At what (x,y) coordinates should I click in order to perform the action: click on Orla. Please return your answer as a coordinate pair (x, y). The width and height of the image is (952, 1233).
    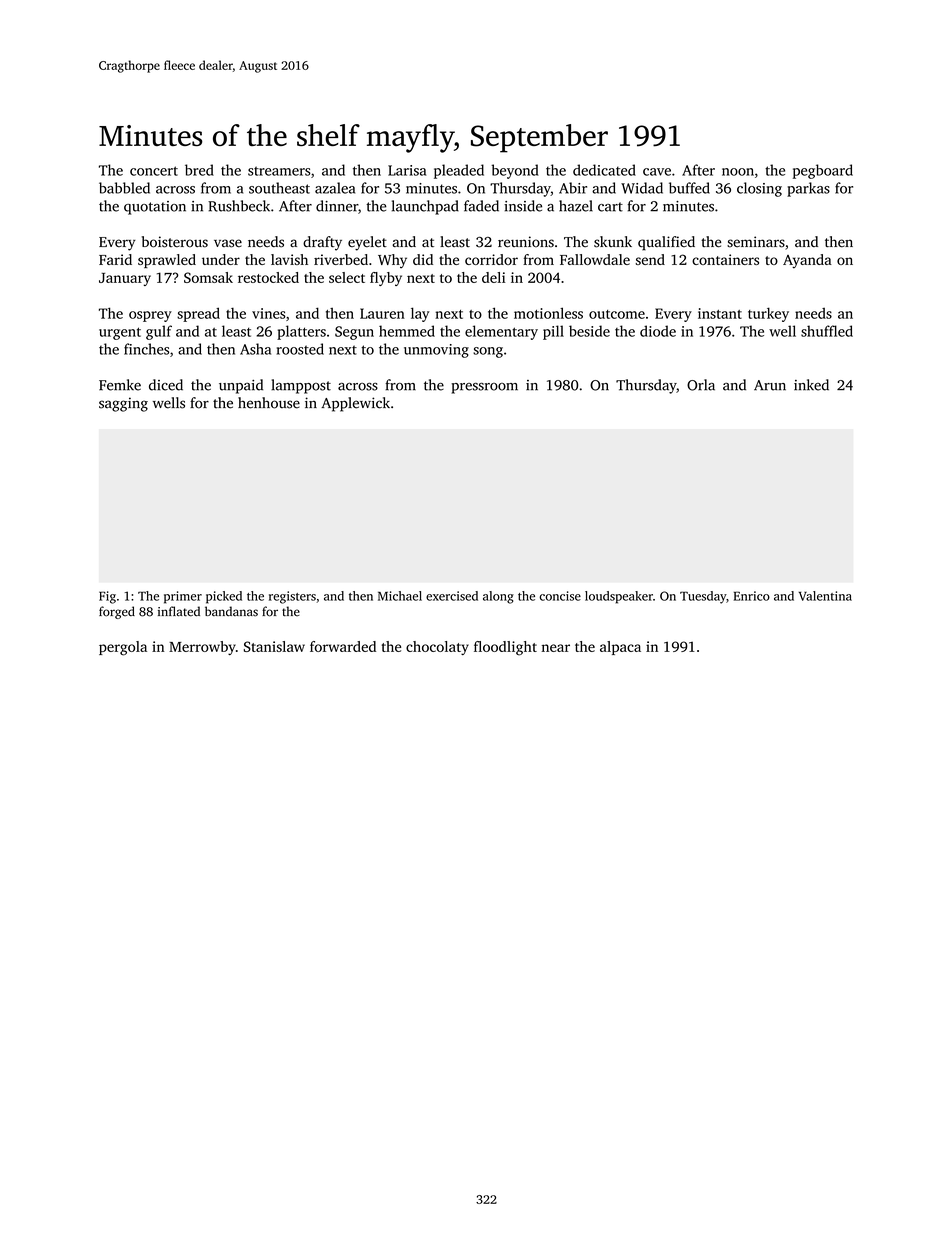
    Looking at the image, I should click on (701, 385).
